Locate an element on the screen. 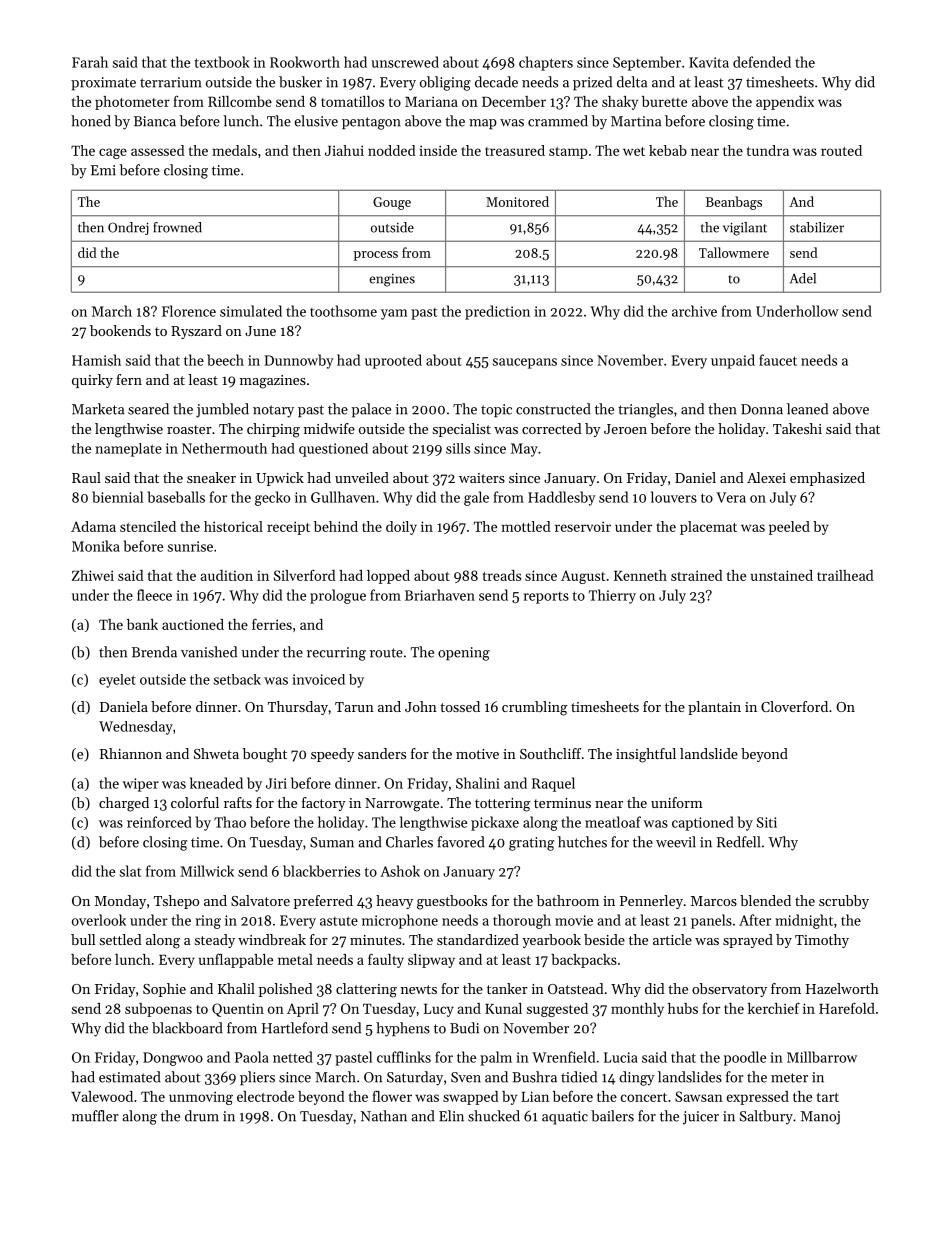 The width and height of the screenshot is (952, 1233). setback is located at coordinates (237, 679).
